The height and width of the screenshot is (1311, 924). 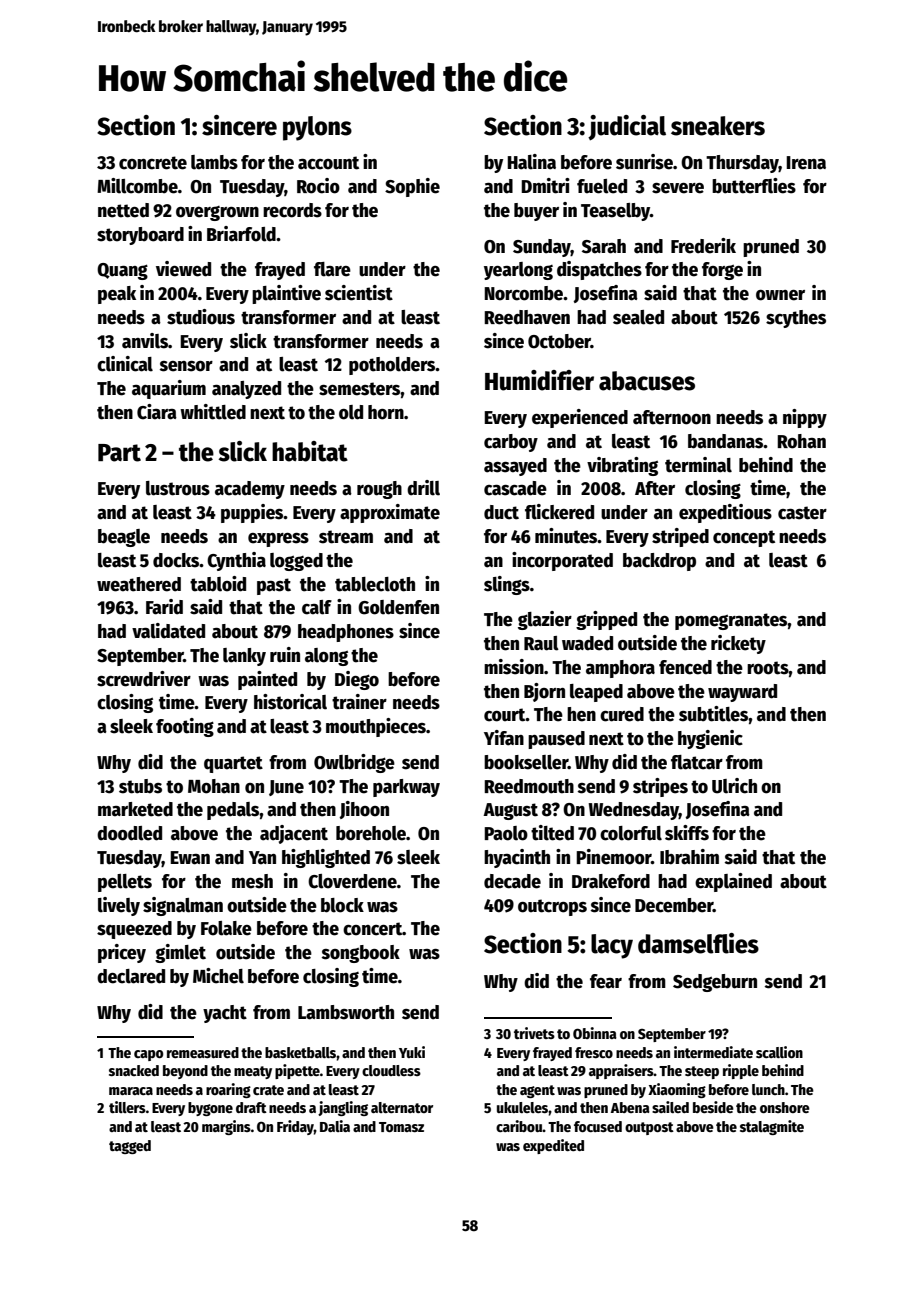 I want to click on owner, so click(x=780, y=295).
